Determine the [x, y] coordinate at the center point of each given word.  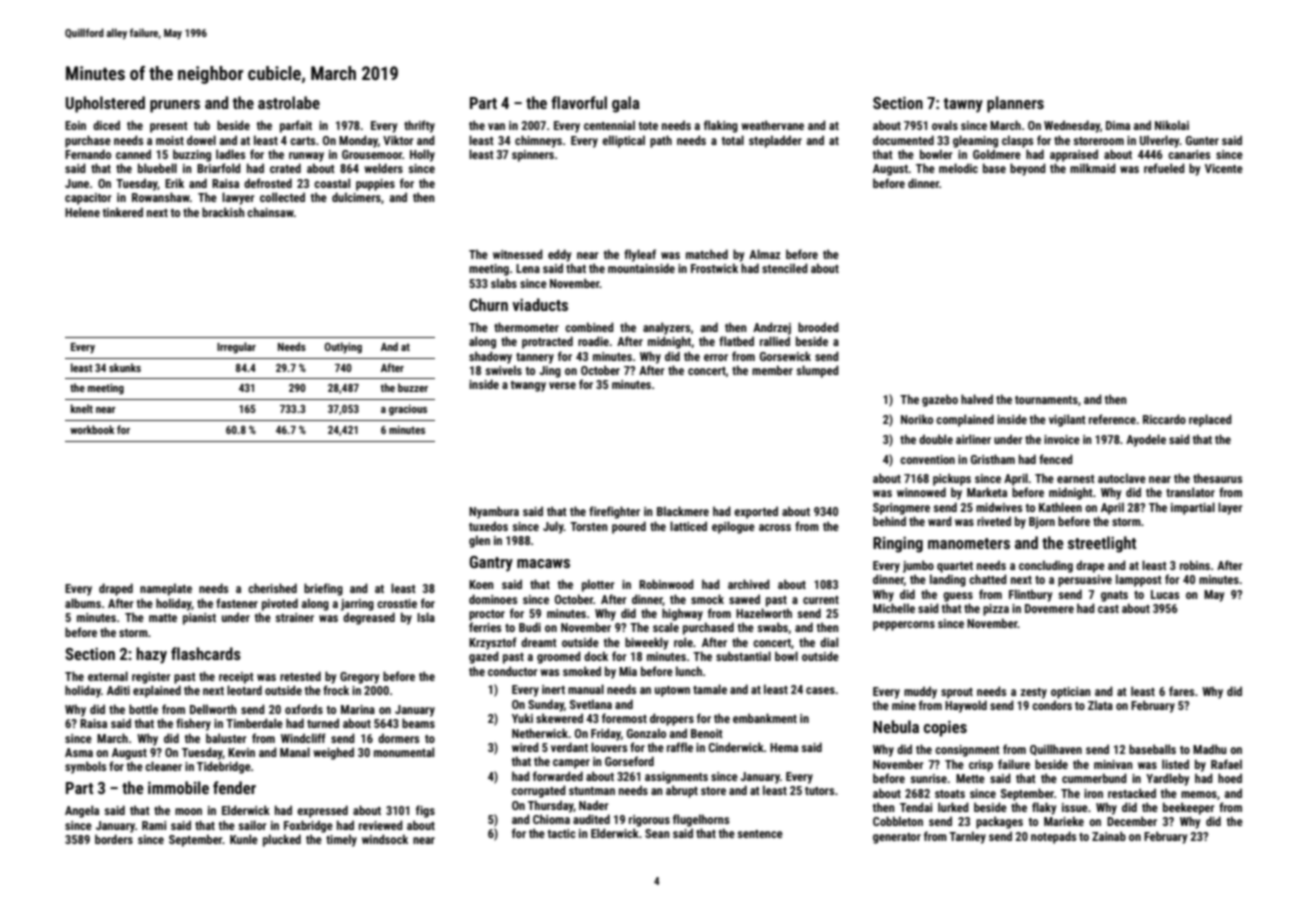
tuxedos [488, 526]
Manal [295, 752]
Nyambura [494, 512]
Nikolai [1172, 125]
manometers [969, 543]
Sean [657, 833]
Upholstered [105, 104]
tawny [963, 105]
